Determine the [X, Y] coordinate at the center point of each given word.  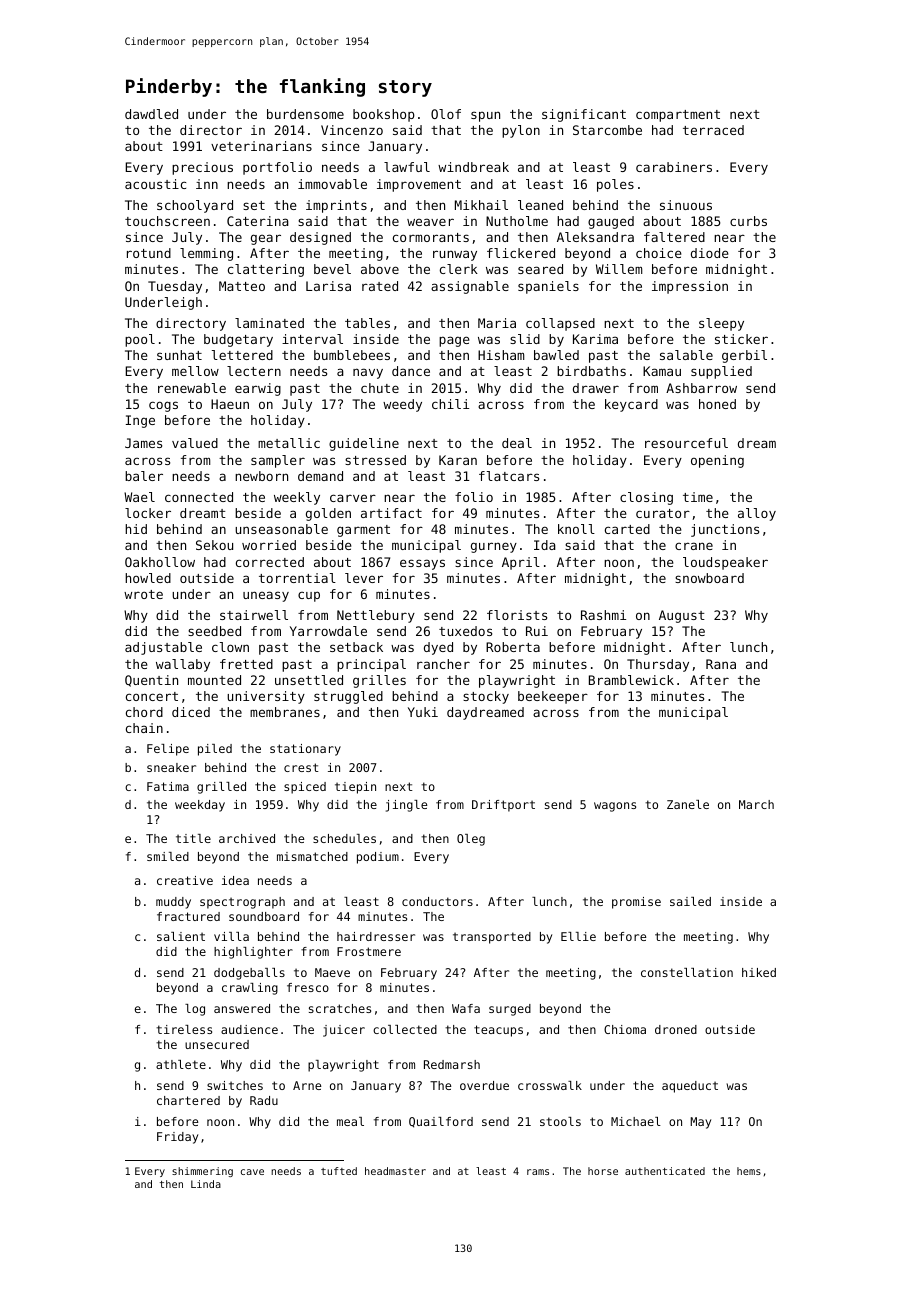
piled [215, 750]
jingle [406, 806]
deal [517, 443]
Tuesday [175, 287]
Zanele [688, 804]
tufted [339, 1171]
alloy [757, 514]
